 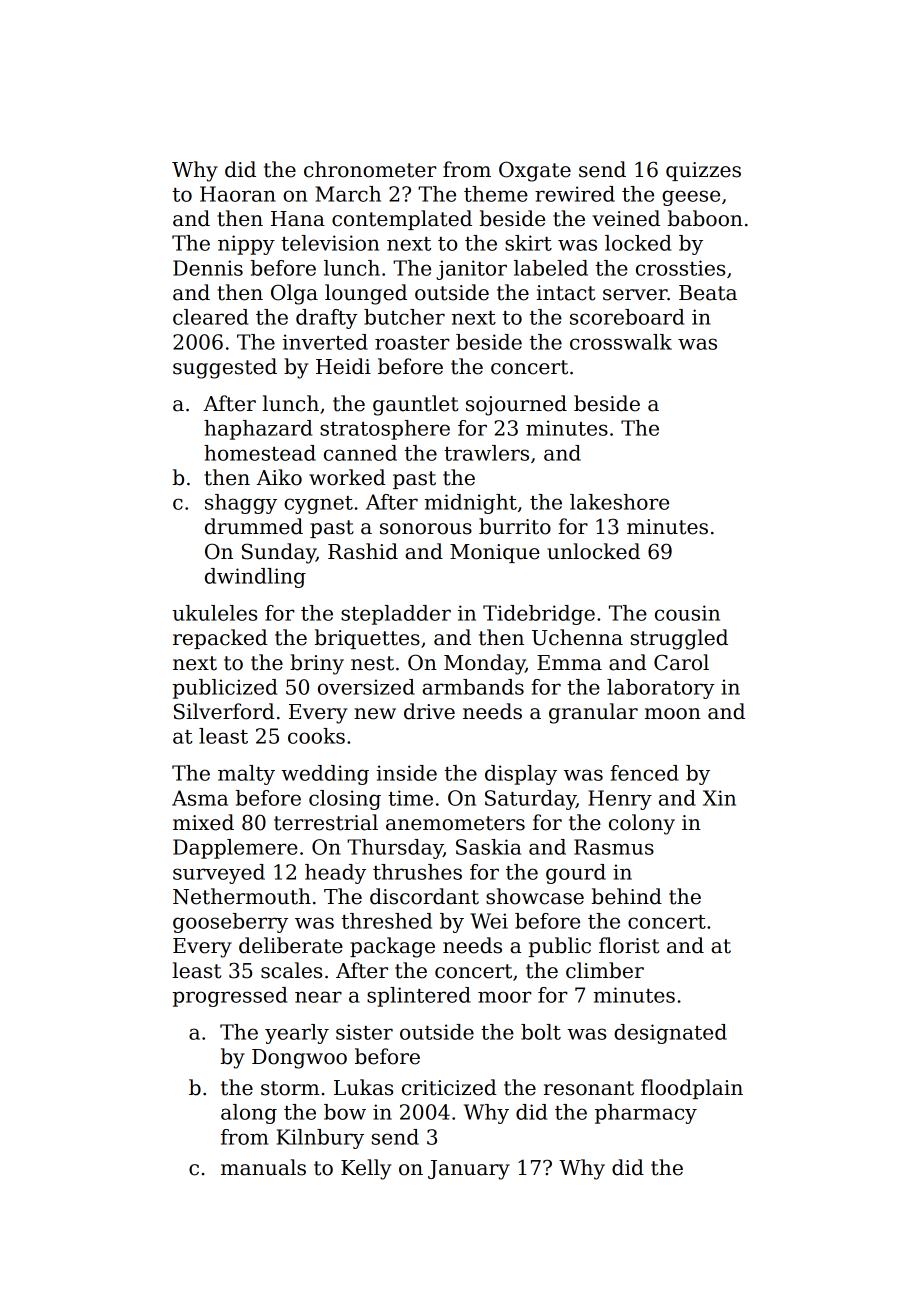 What do you see at coordinates (242, 896) in the image?
I see `Nethermouth` at bounding box center [242, 896].
